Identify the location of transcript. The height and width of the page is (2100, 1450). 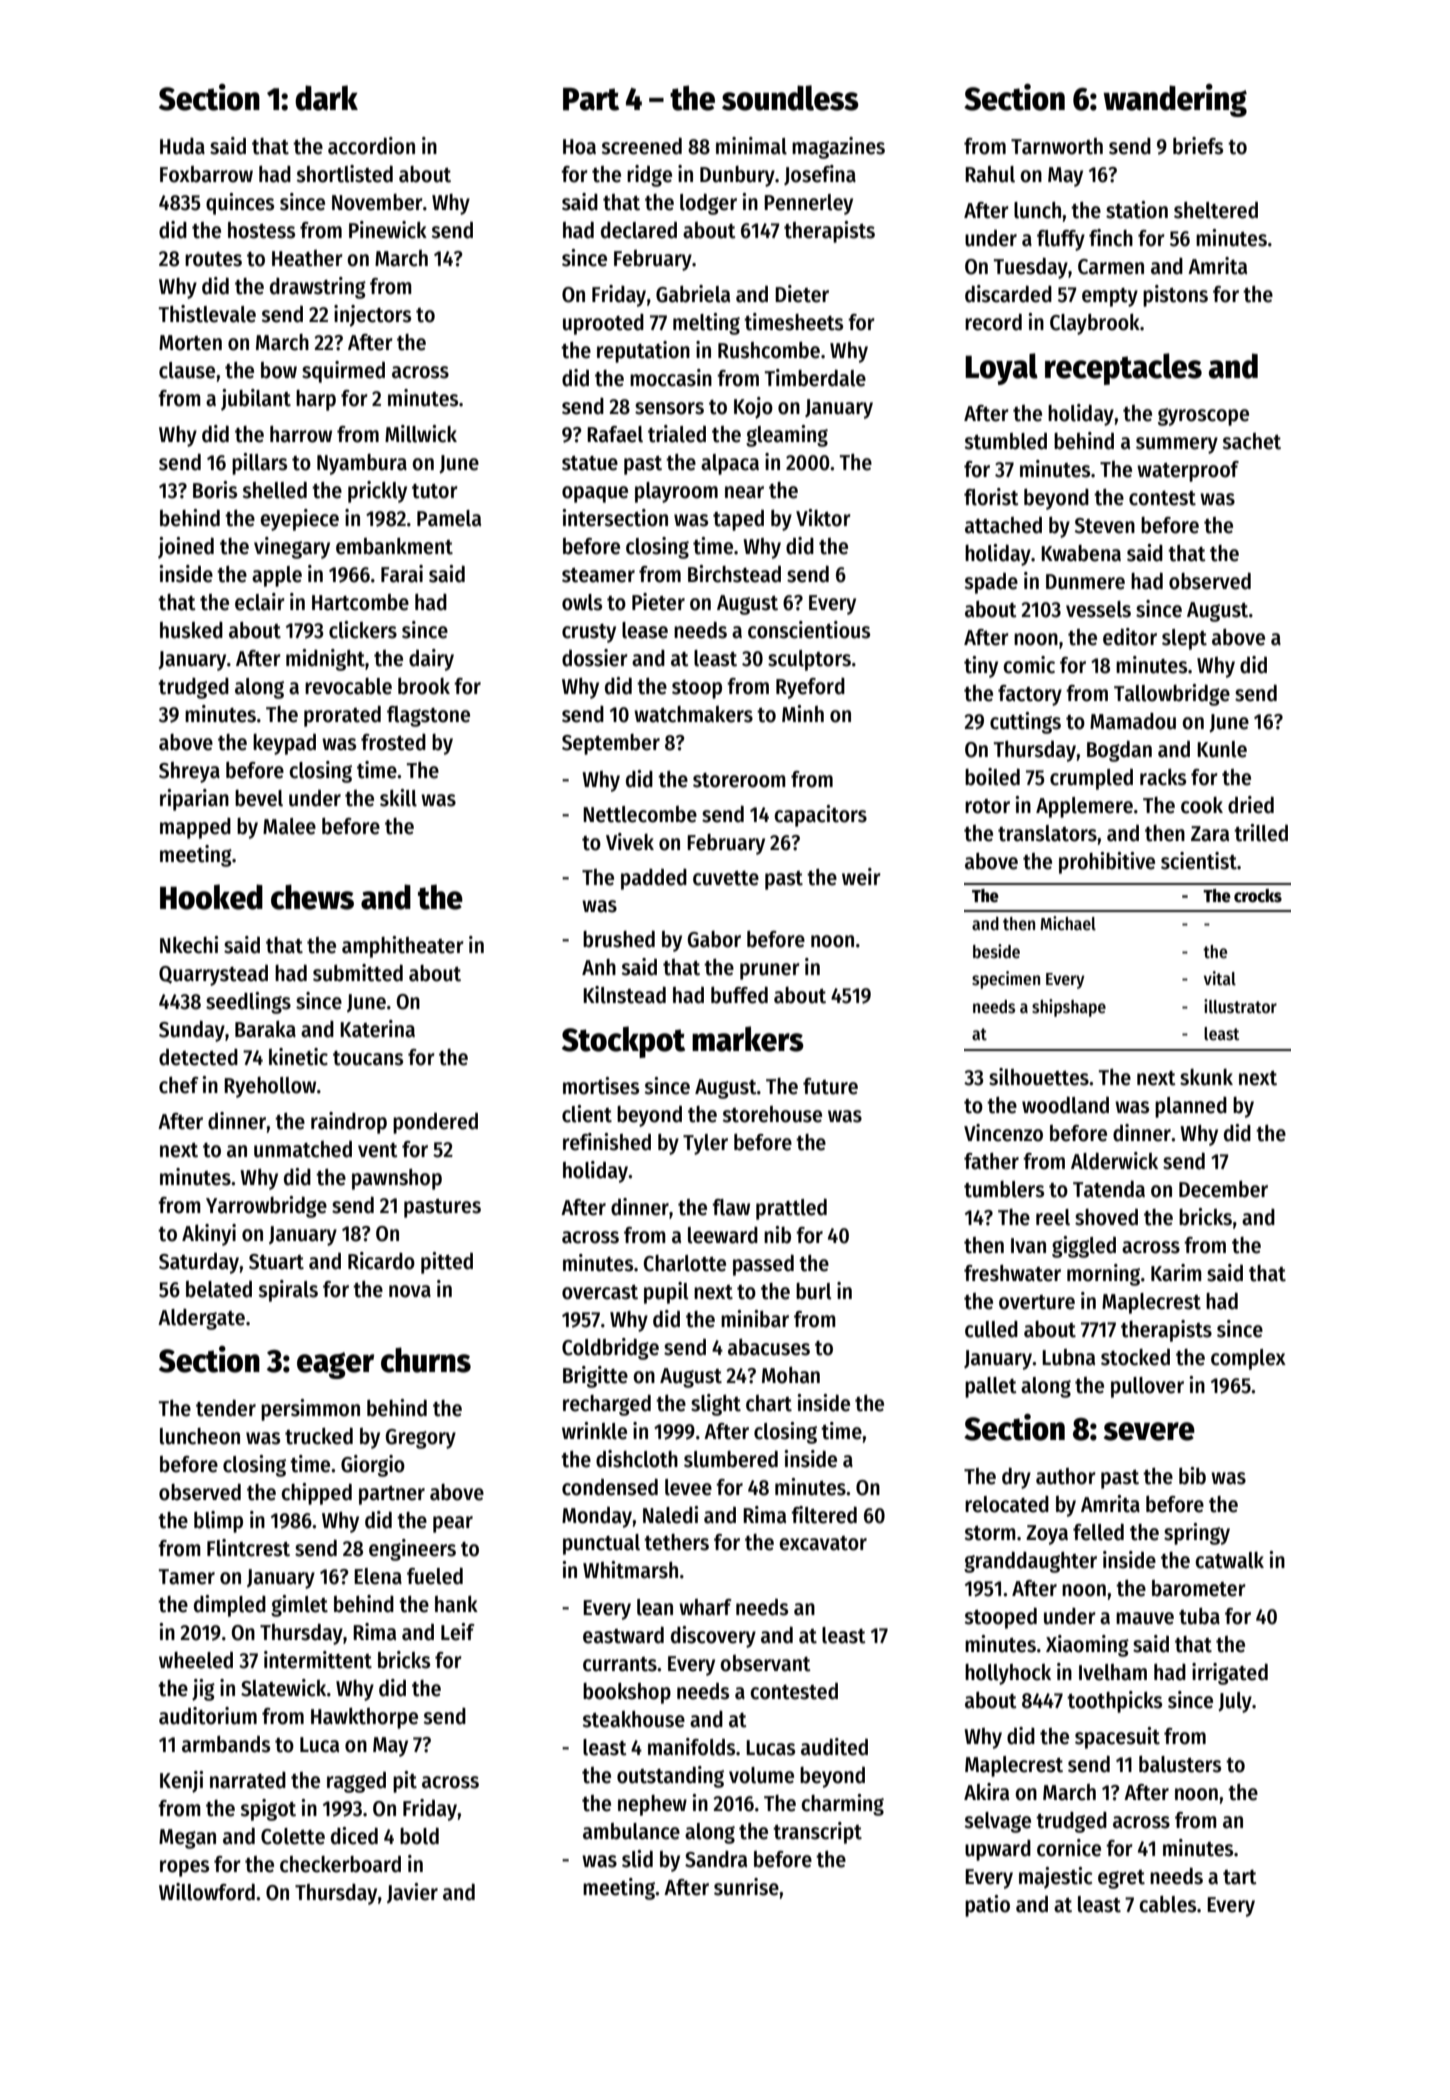
(817, 1833).
